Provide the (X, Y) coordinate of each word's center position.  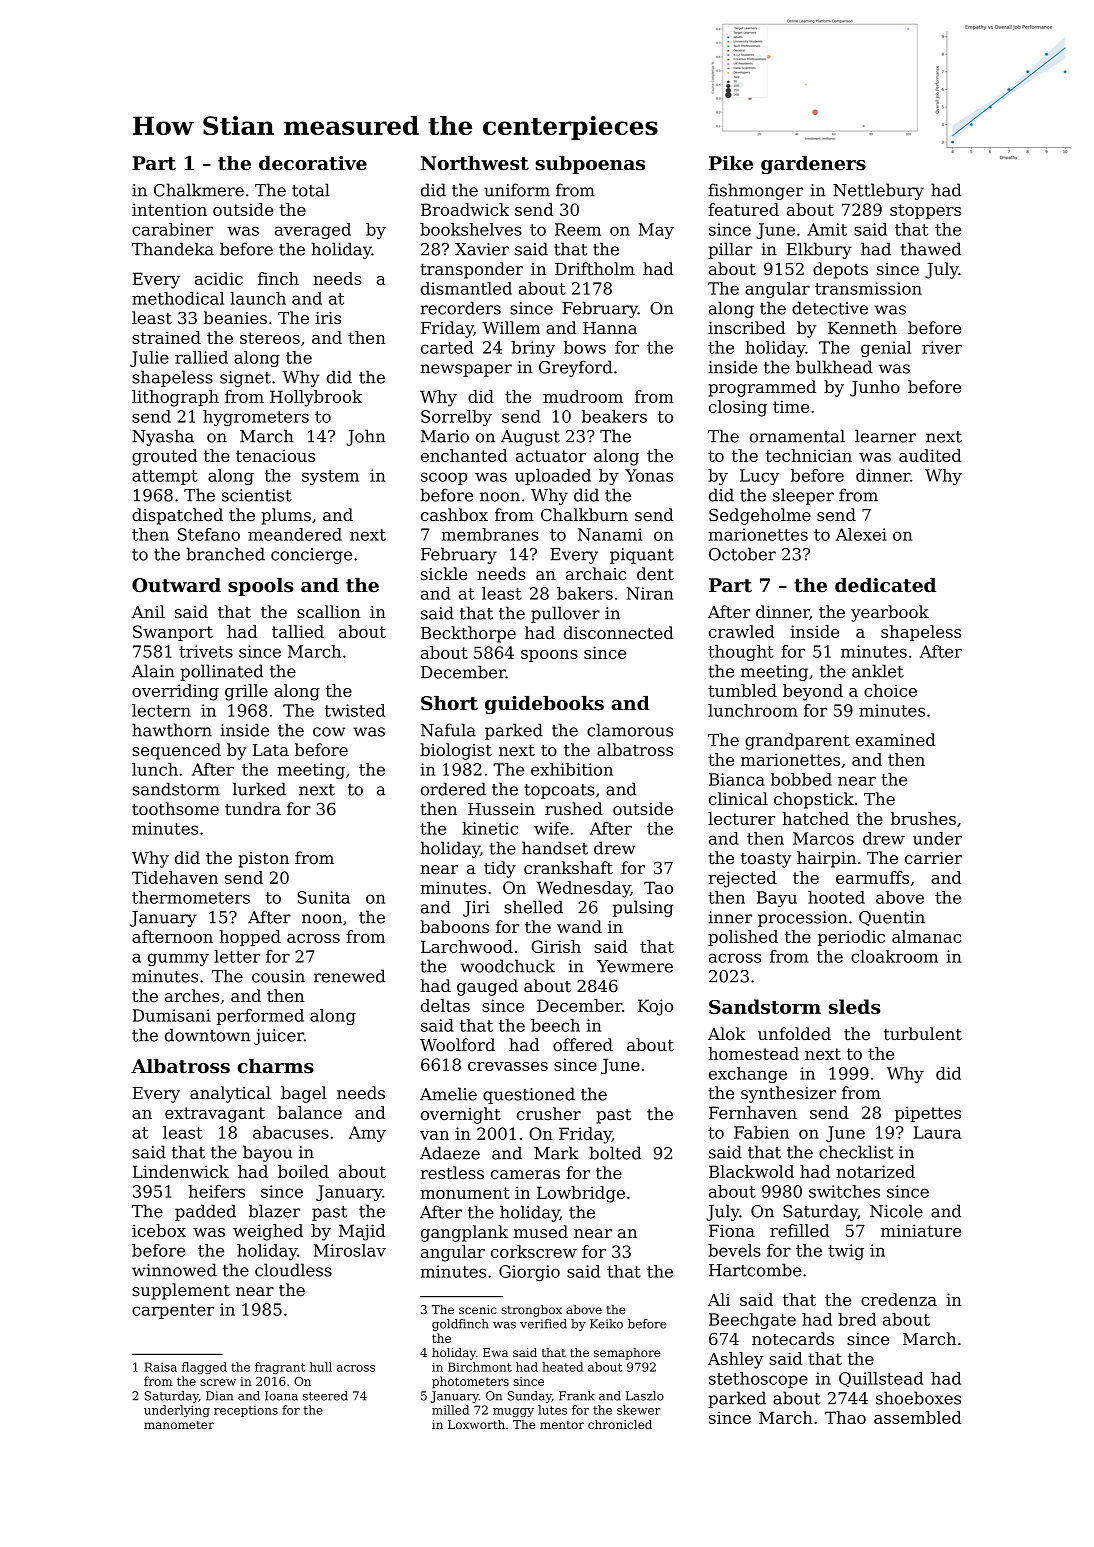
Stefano (209, 534)
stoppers (925, 211)
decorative (313, 163)
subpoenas (590, 165)
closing (738, 408)
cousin (278, 976)
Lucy (759, 477)
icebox (159, 1230)
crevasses (508, 1066)
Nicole (896, 1211)
